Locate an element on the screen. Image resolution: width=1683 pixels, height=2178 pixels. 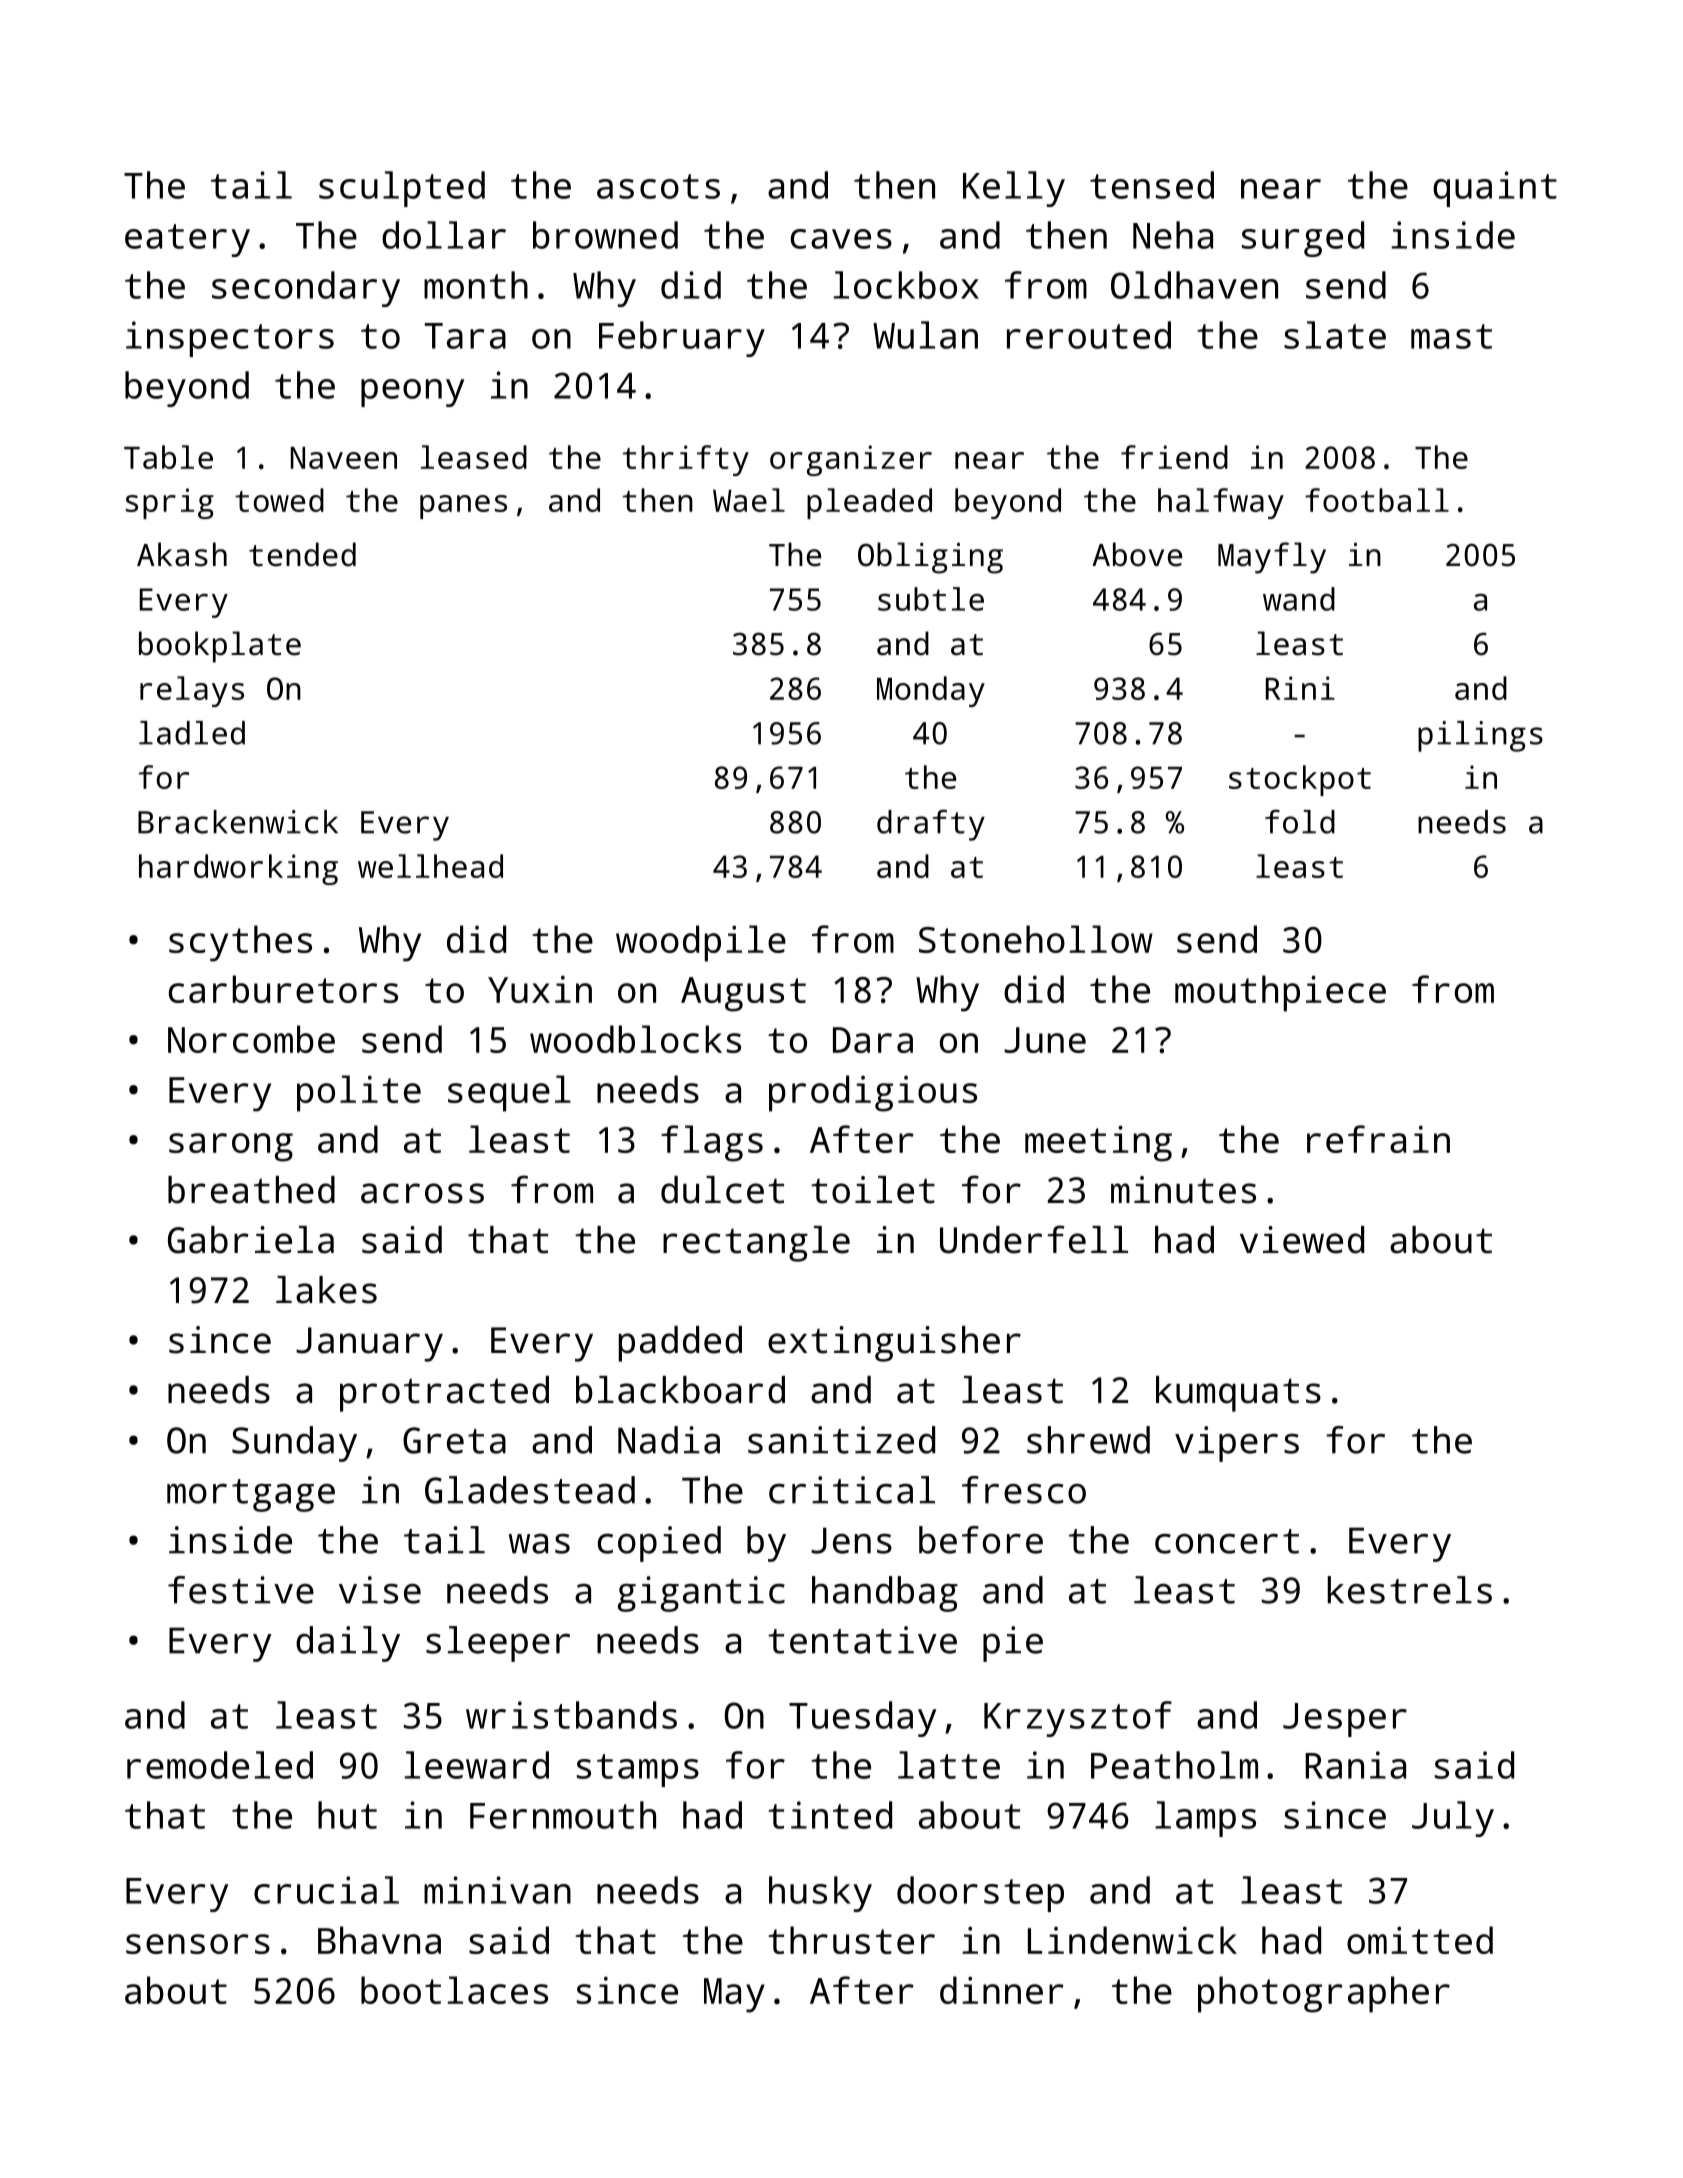
kestrels is located at coordinates (1409, 1590).
